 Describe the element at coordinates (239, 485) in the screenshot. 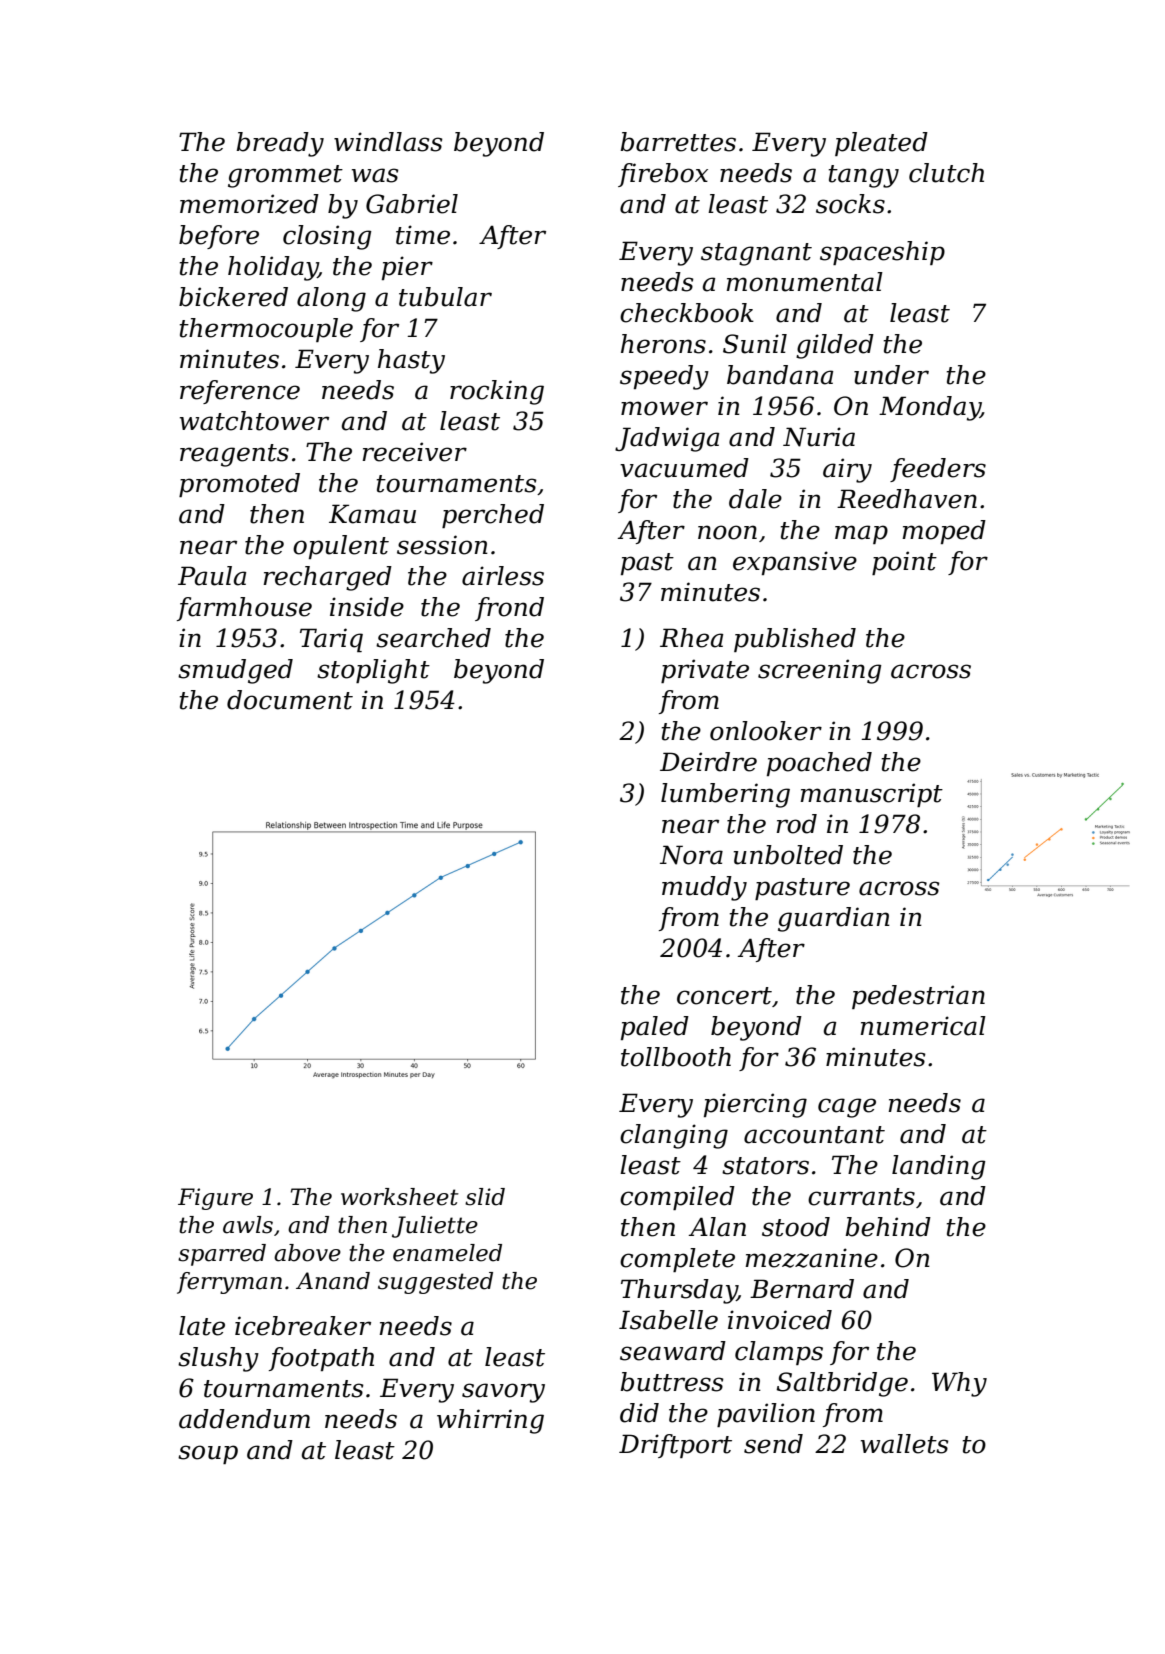

I see `promoted` at that location.
